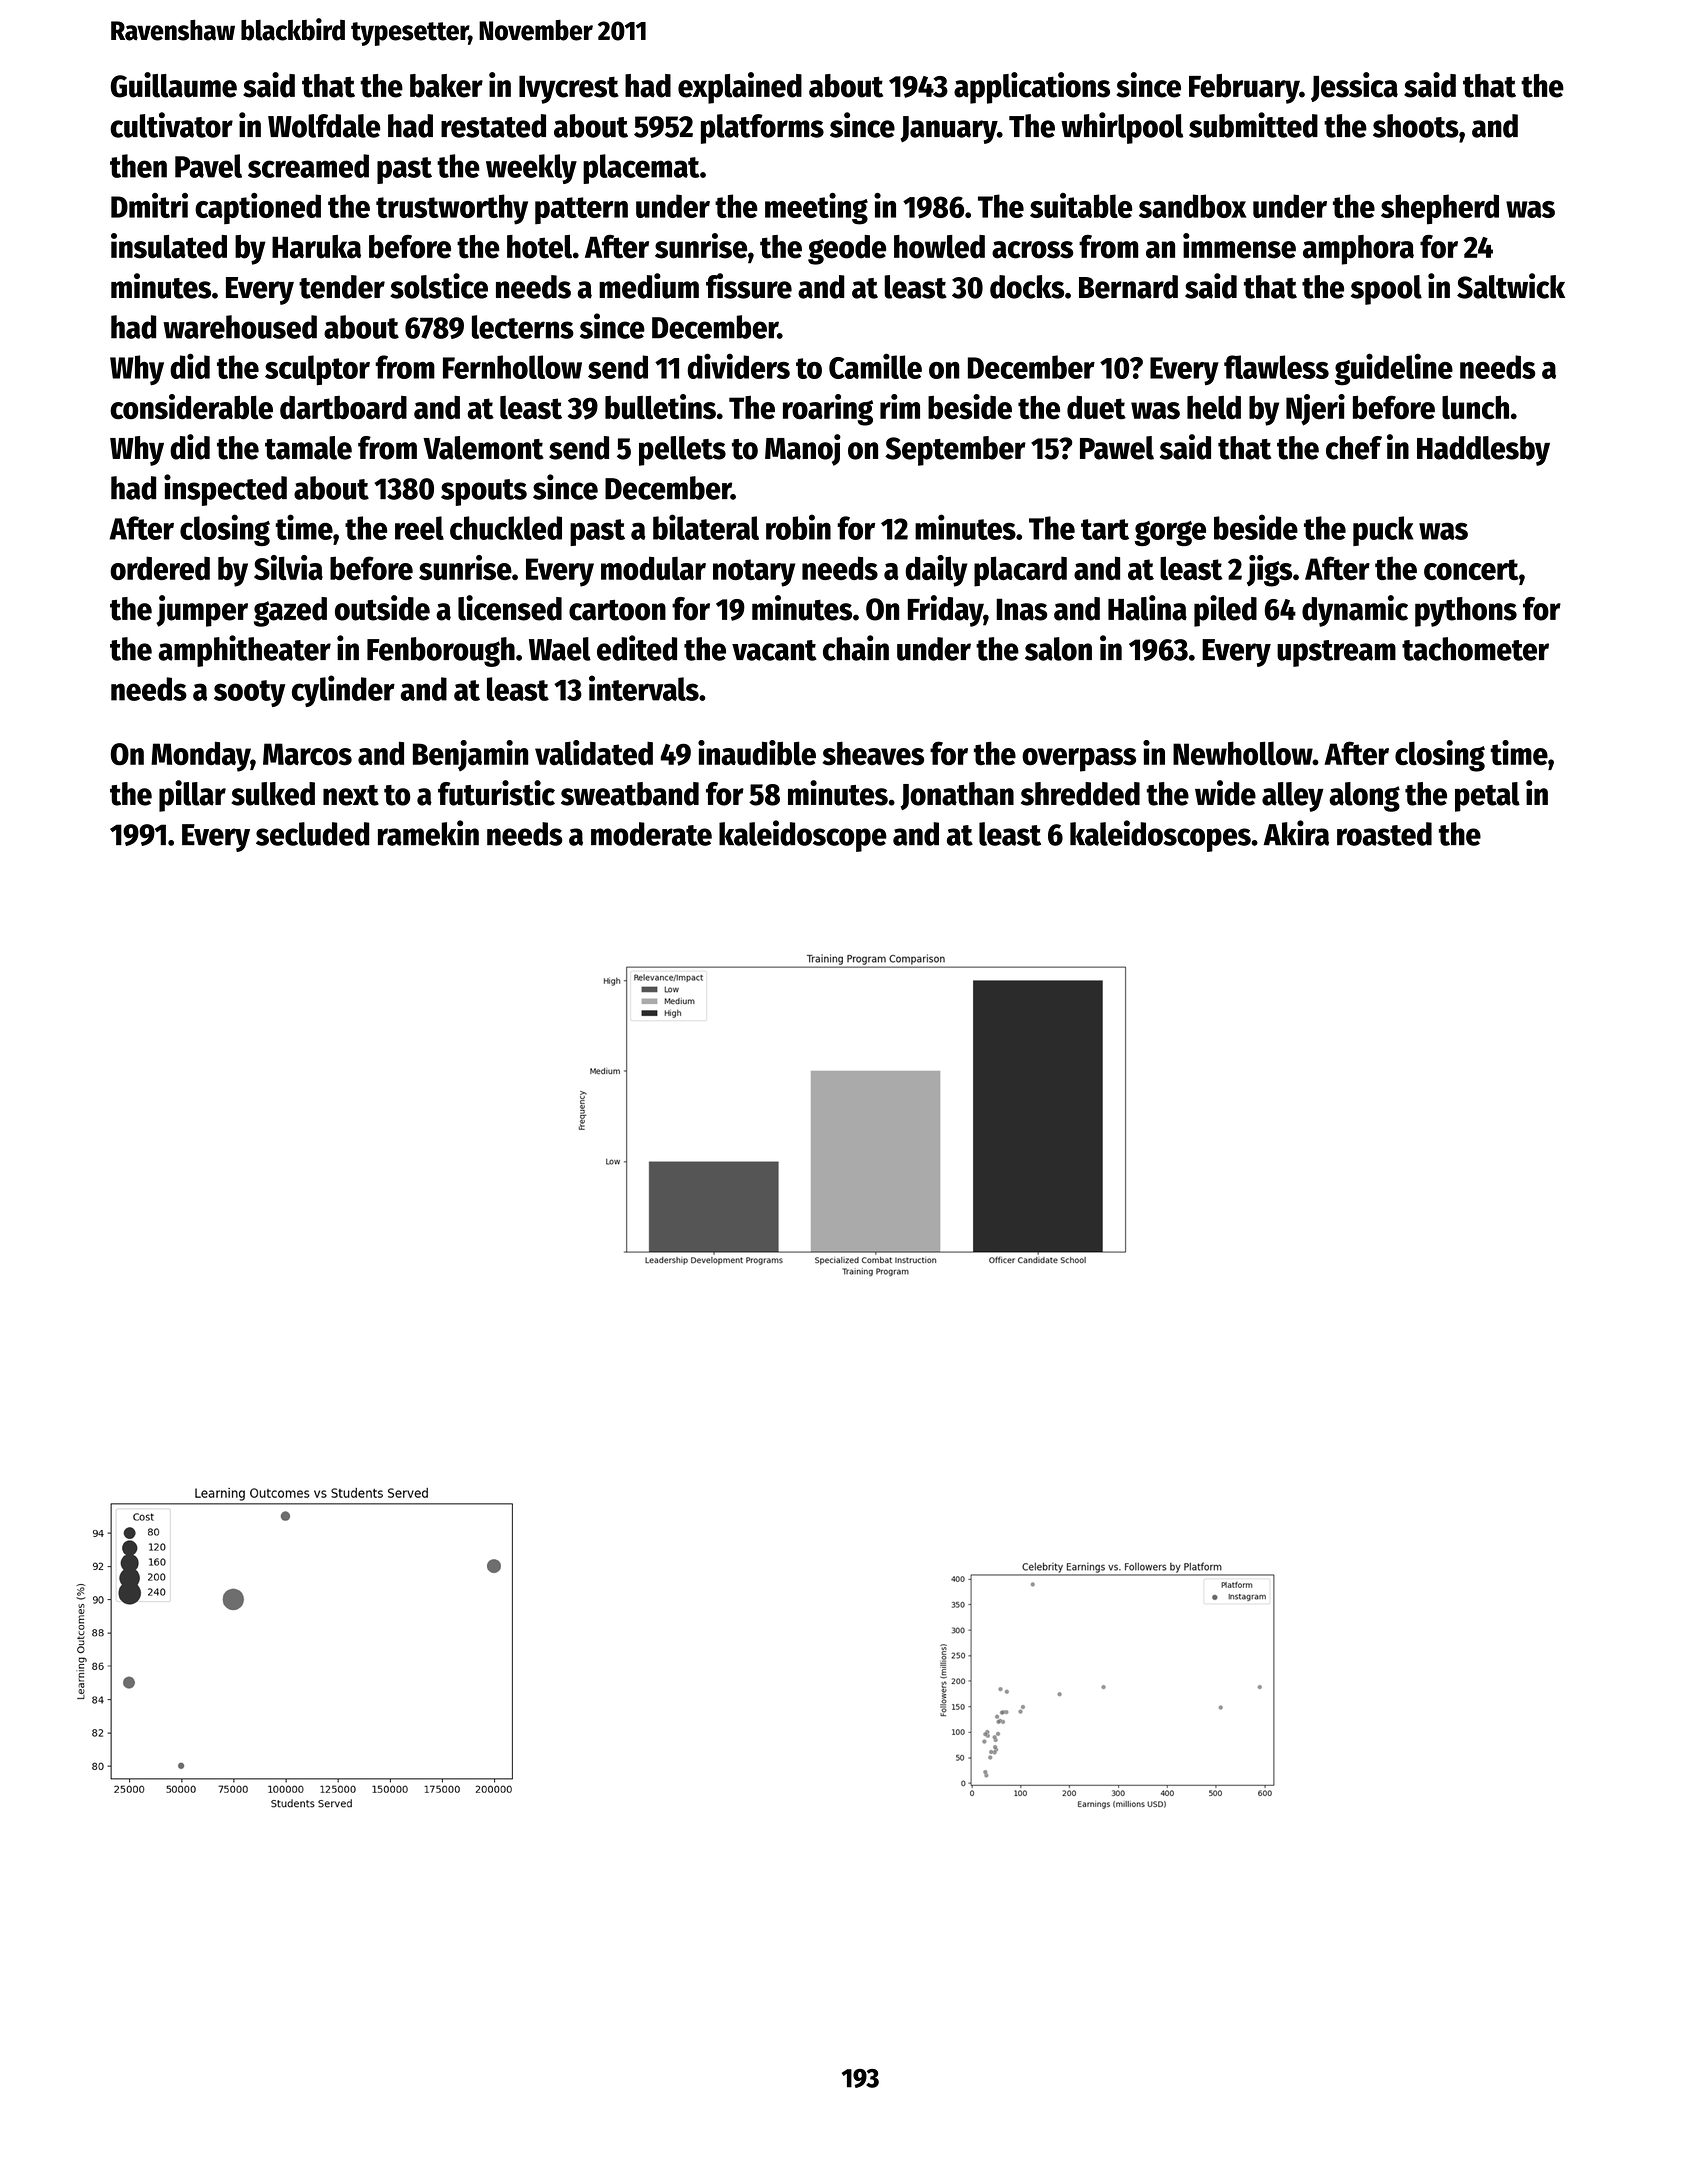 This page has height=2178, width=1683. Describe the element at coordinates (174, 85) in the page. I see `Guillaume` at that location.
